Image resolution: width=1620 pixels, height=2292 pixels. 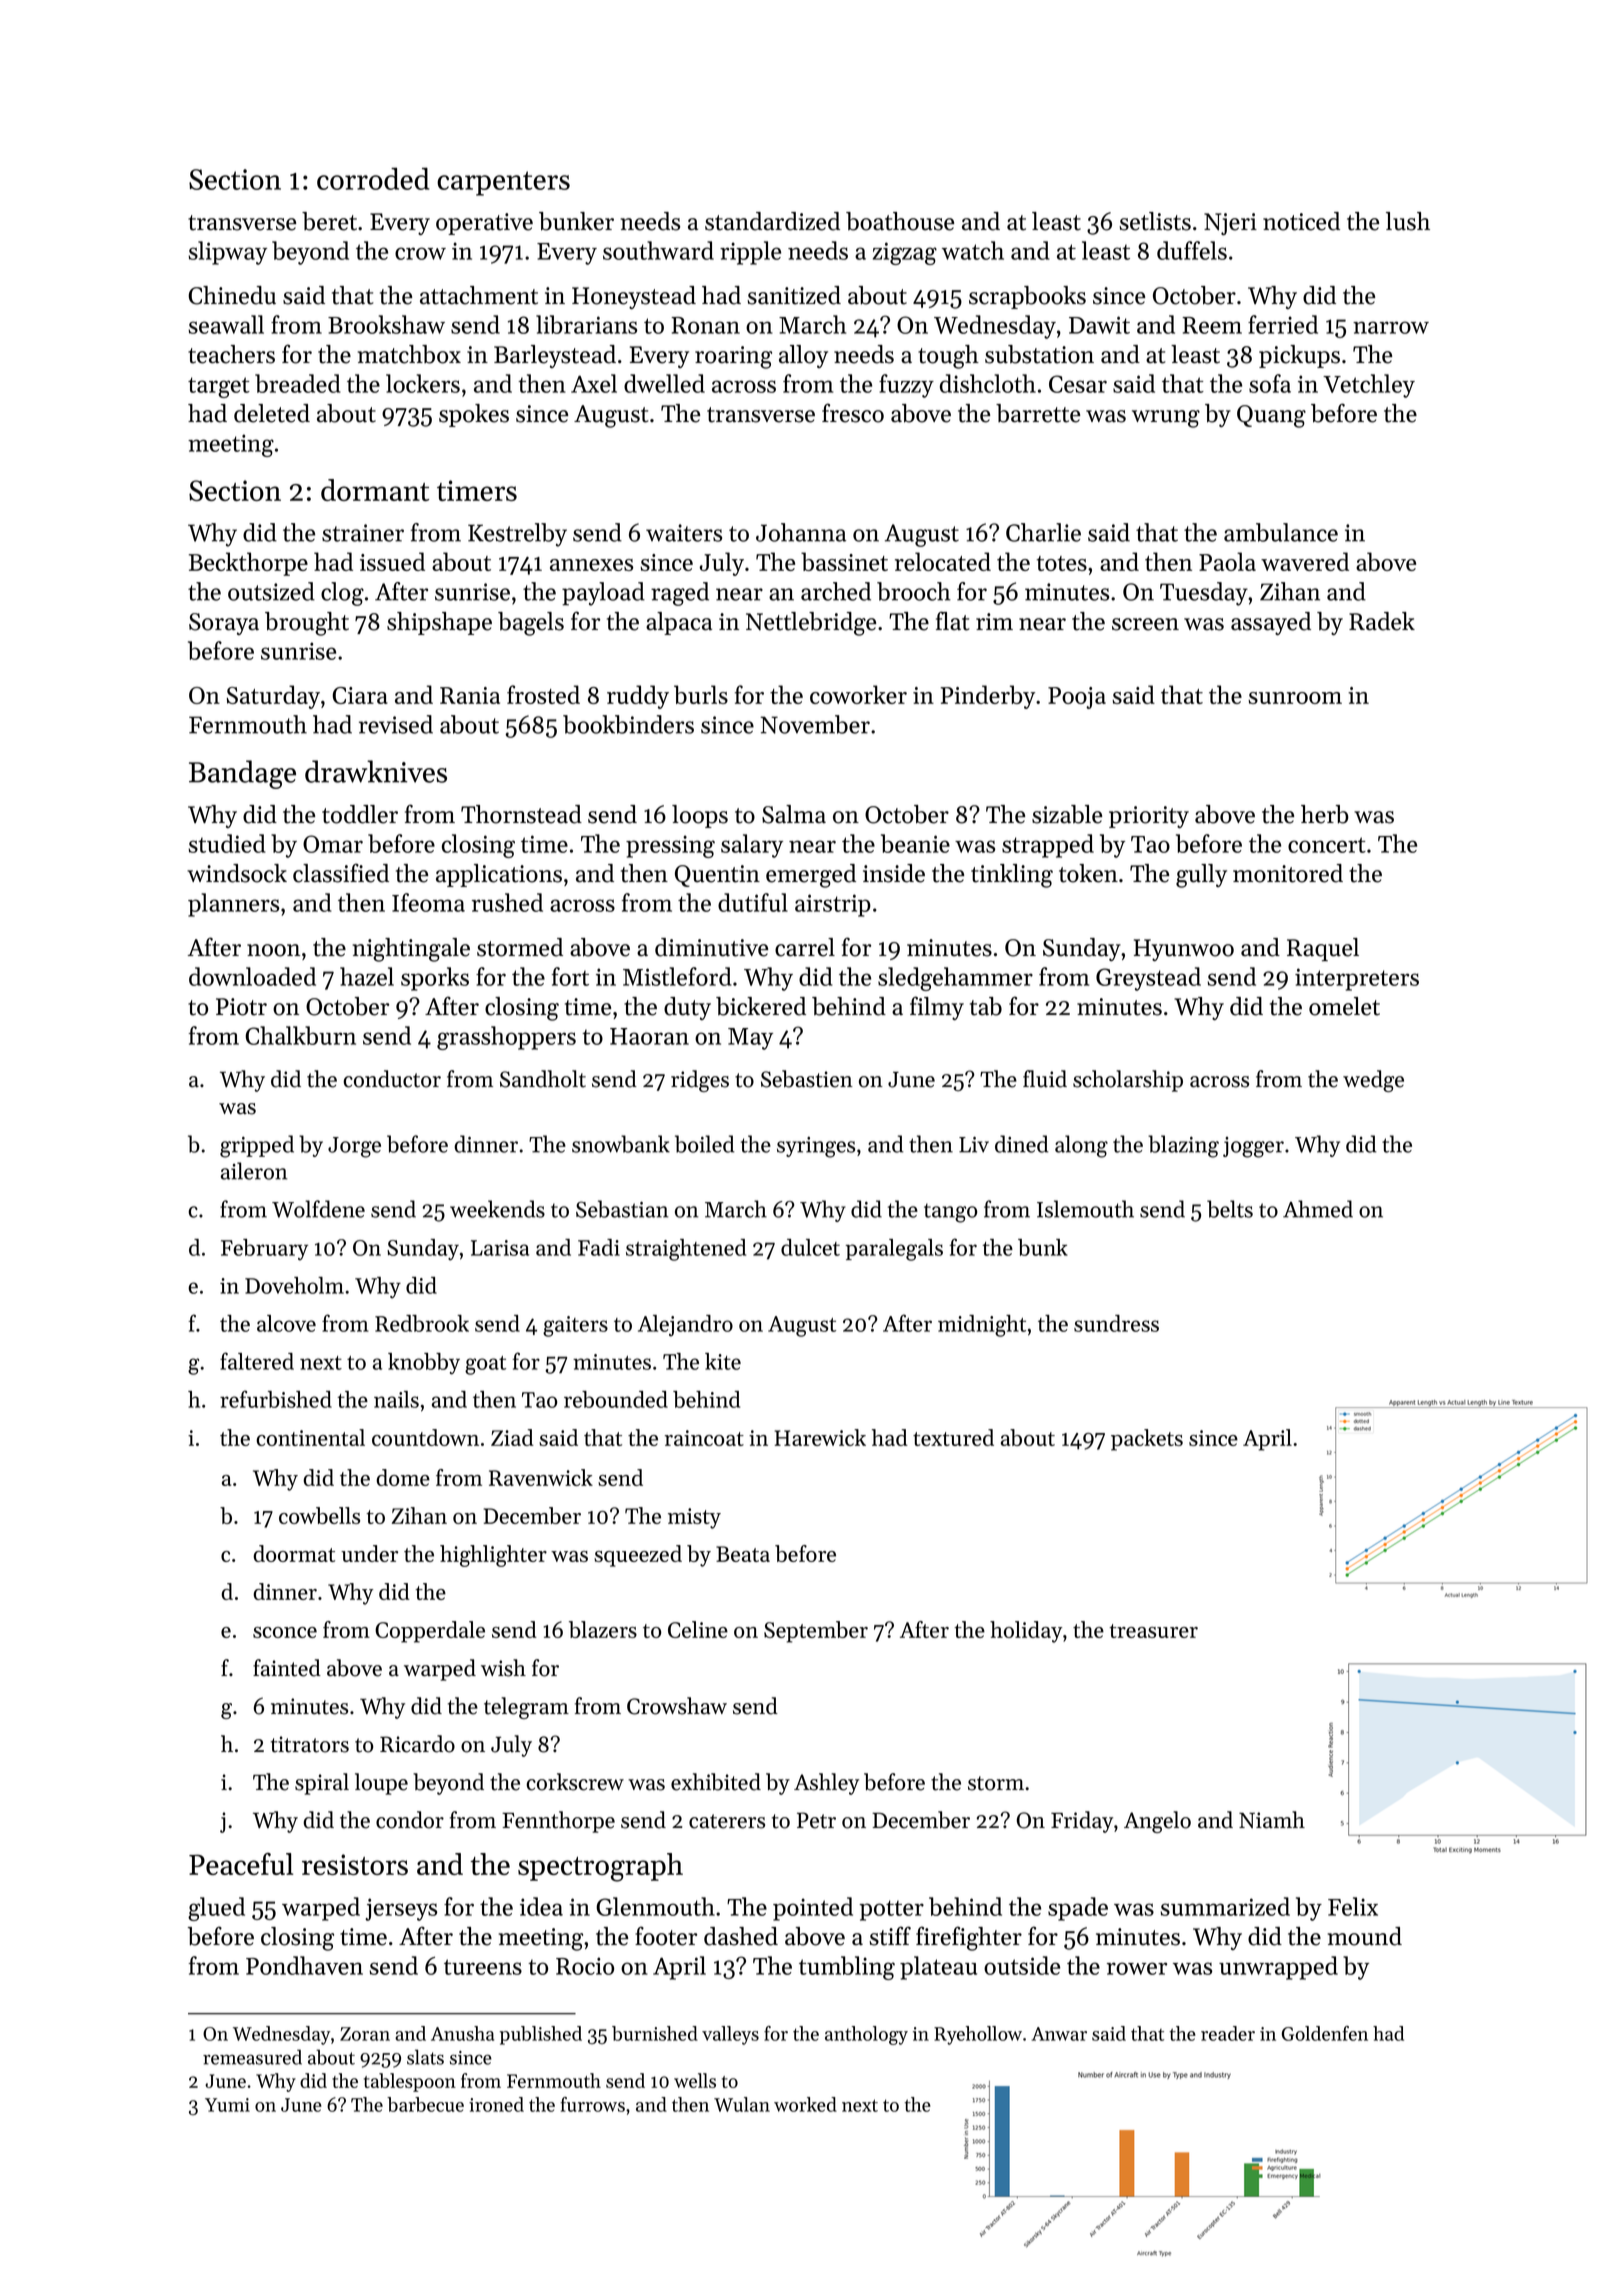 What do you see at coordinates (373, 178) in the image?
I see `corroded` at bounding box center [373, 178].
